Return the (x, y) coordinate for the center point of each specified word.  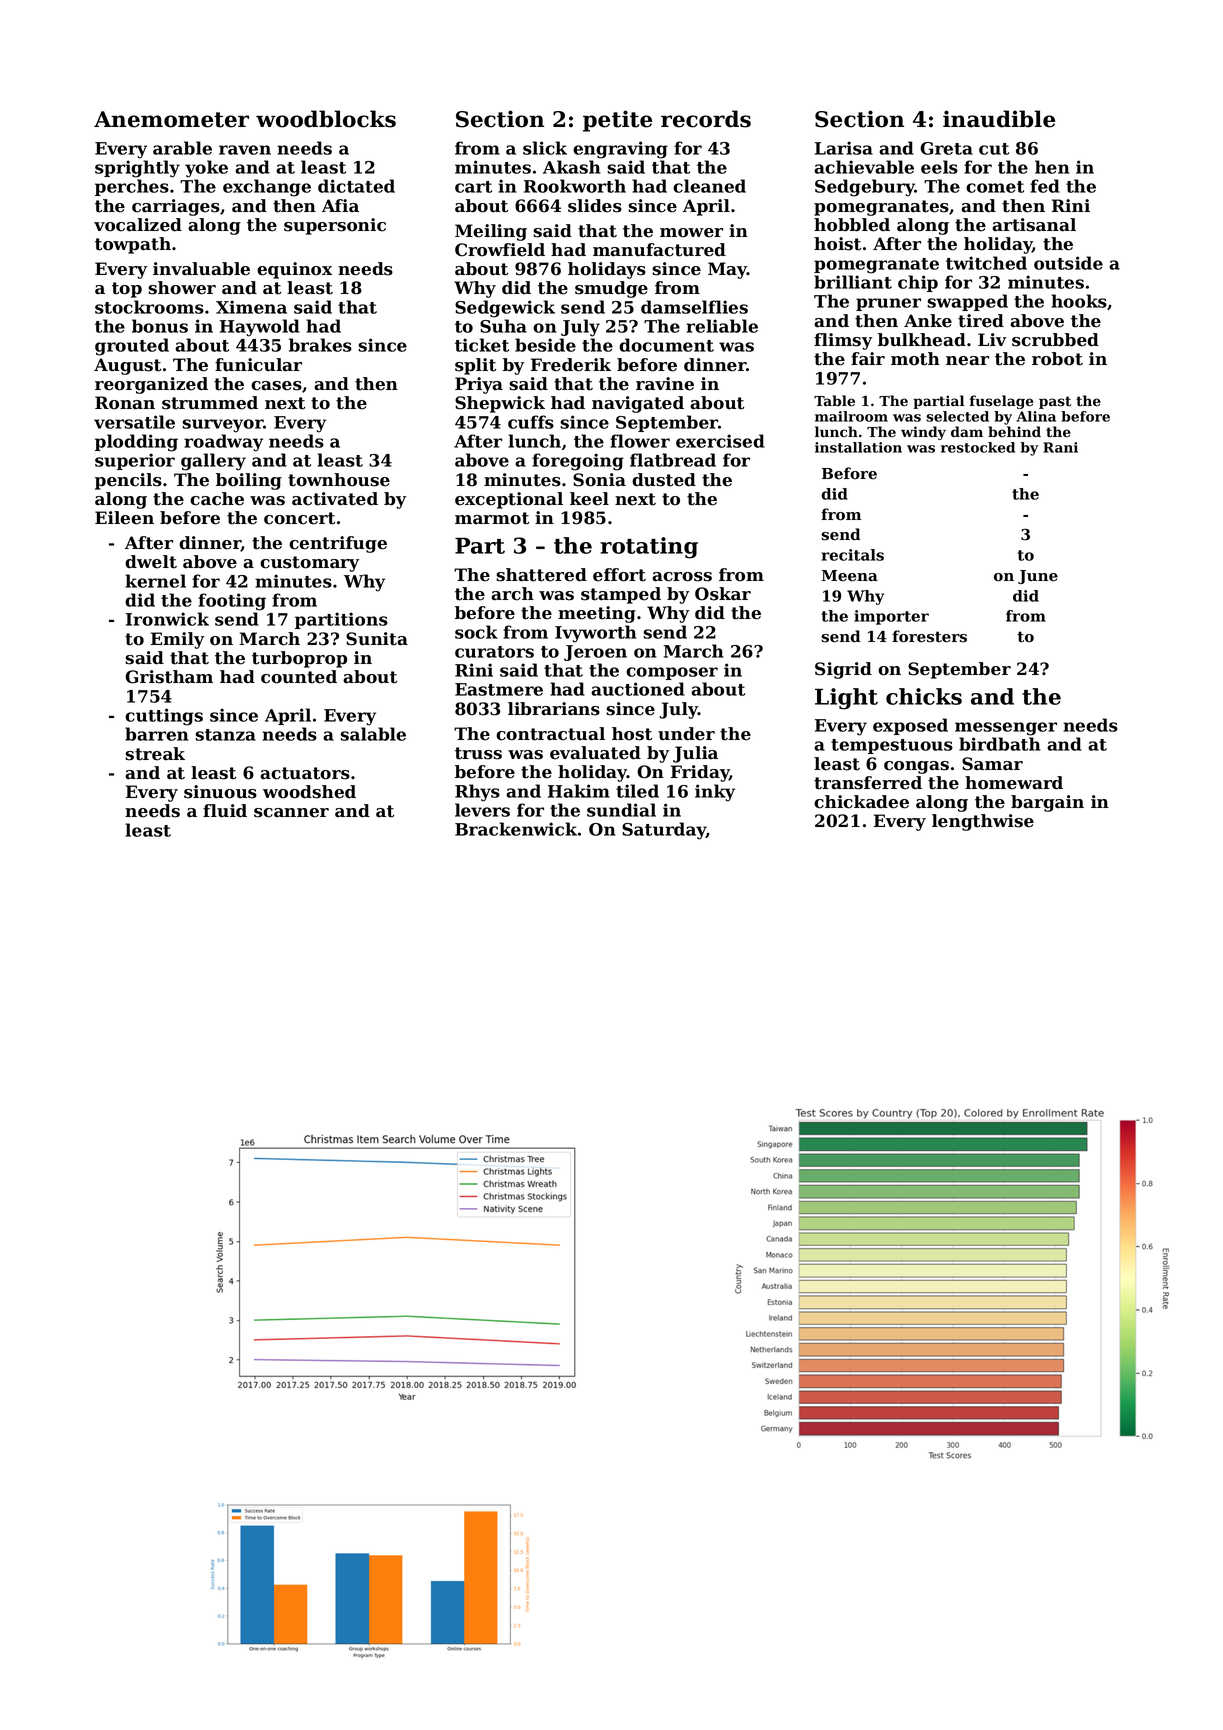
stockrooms (149, 307)
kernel (155, 581)
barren (157, 734)
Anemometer (171, 119)
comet (995, 187)
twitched (986, 263)
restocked (978, 447)
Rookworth (575, 186)
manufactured (659, 250)
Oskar (723, 594)
